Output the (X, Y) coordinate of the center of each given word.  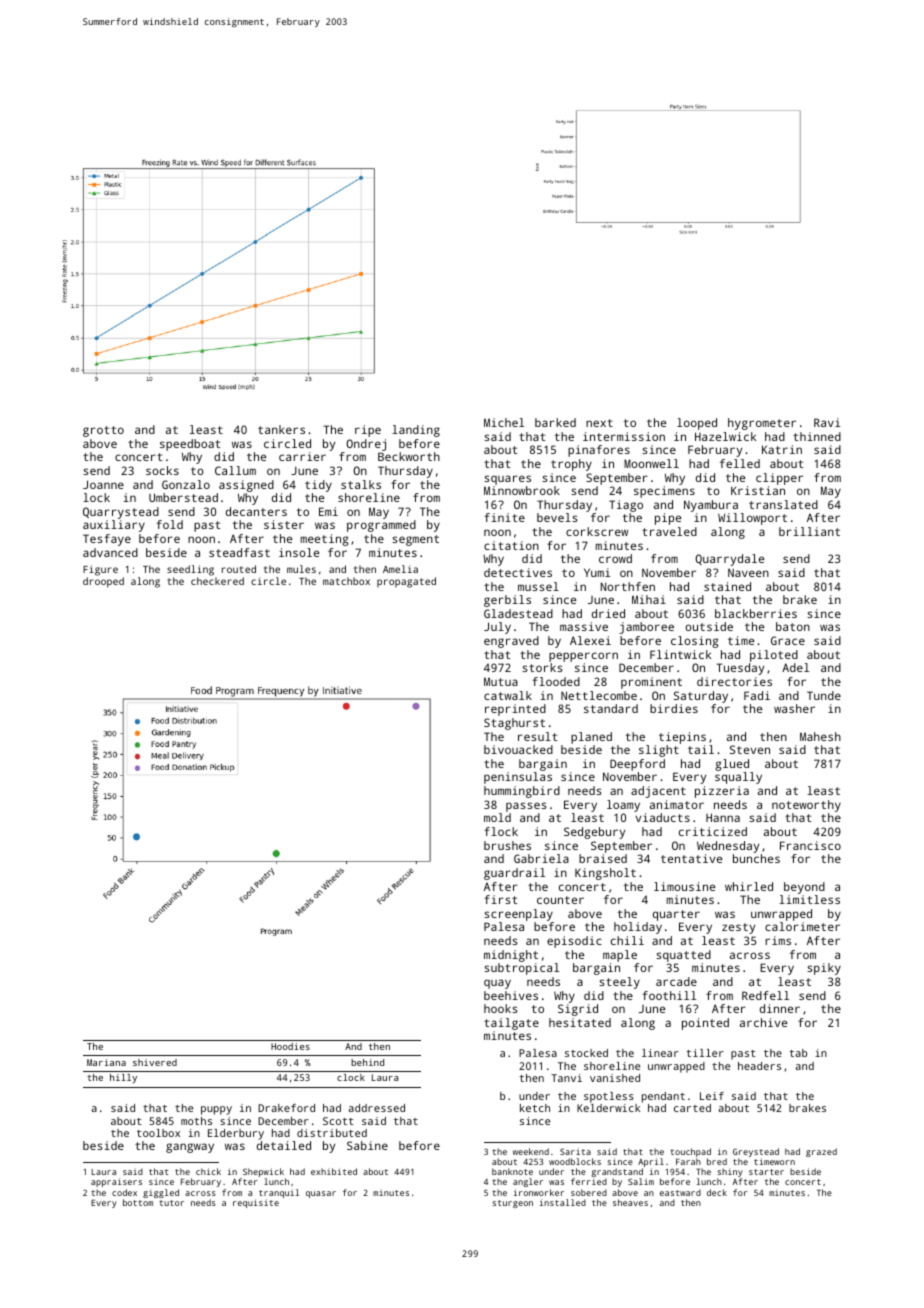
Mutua (501, 681)
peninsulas (518, 778)
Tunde (824, 695)
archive (763, 1022)
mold (497, 817)
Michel (504, 422)
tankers (281, 429)
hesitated (580, 1022)
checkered (217, 581)
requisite (256, 1203)
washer (794, 708)
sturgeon (512, 1204)
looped (697, 424)
